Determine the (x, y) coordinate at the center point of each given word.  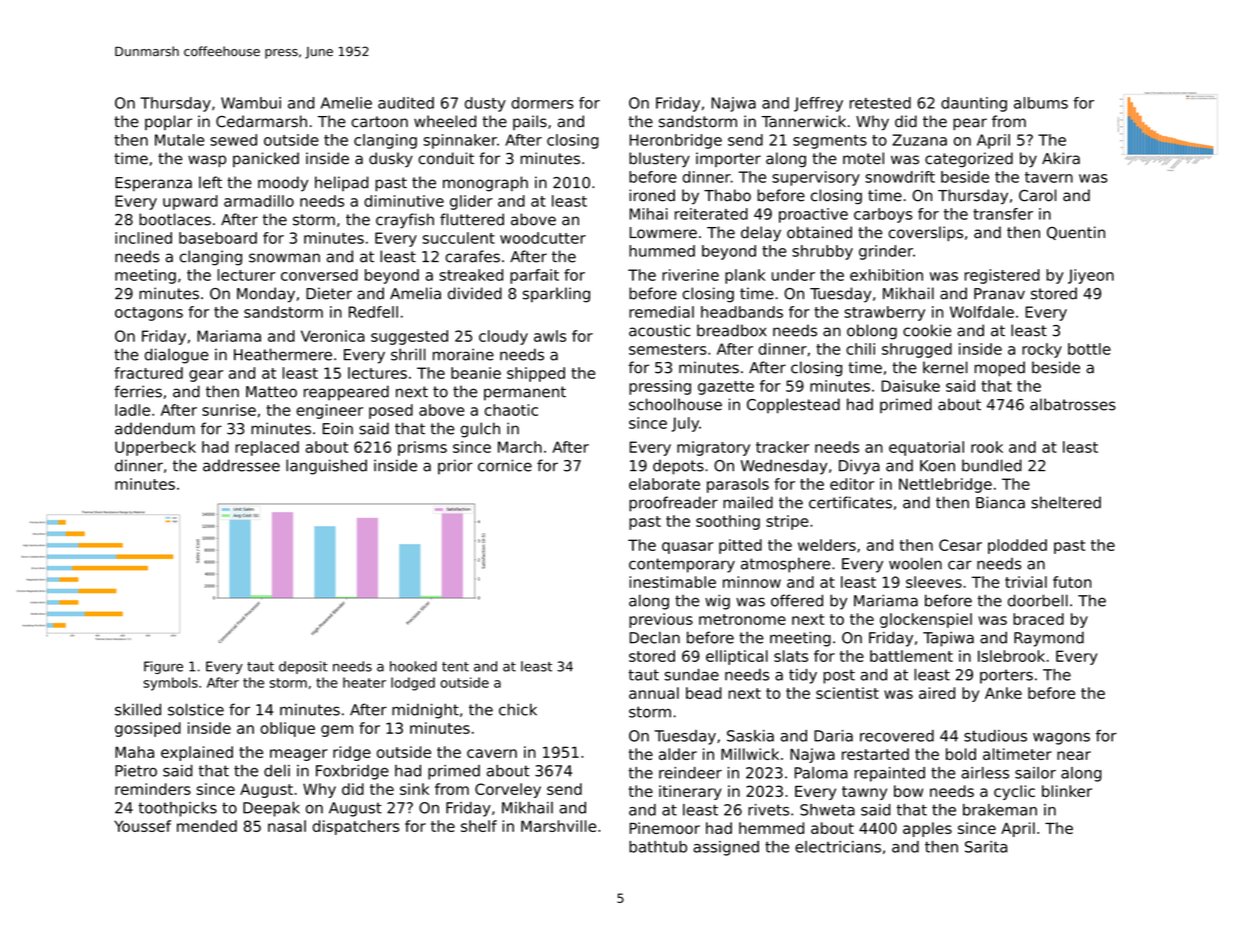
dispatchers (356, 827)
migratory (713, 448)
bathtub (658, 847)
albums (1041, 103)
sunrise (229, 410)
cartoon (379, 122)
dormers (542, 103)
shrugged (917, 350)
